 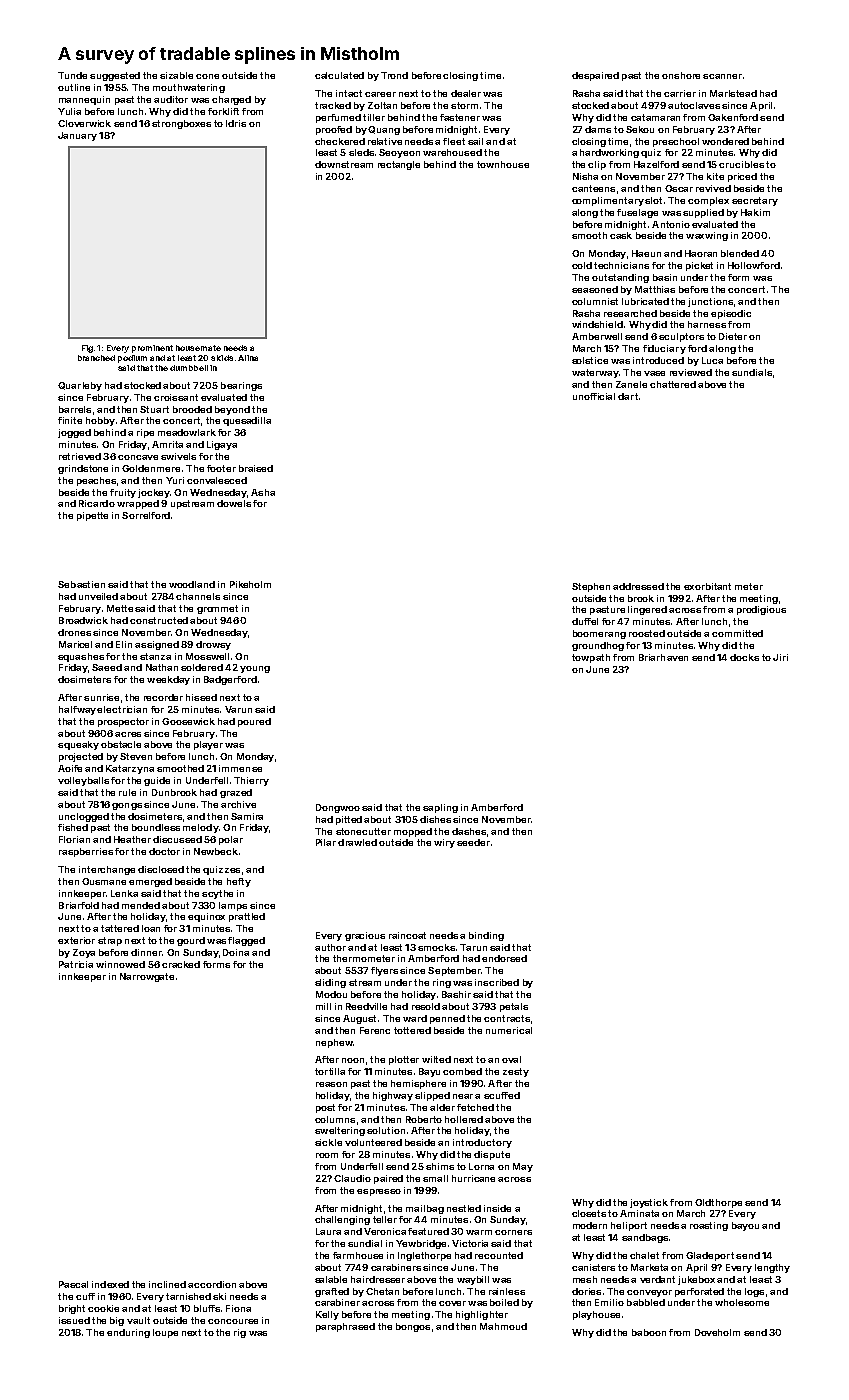 I want to click on onshore, so click(x=681, y=75).
